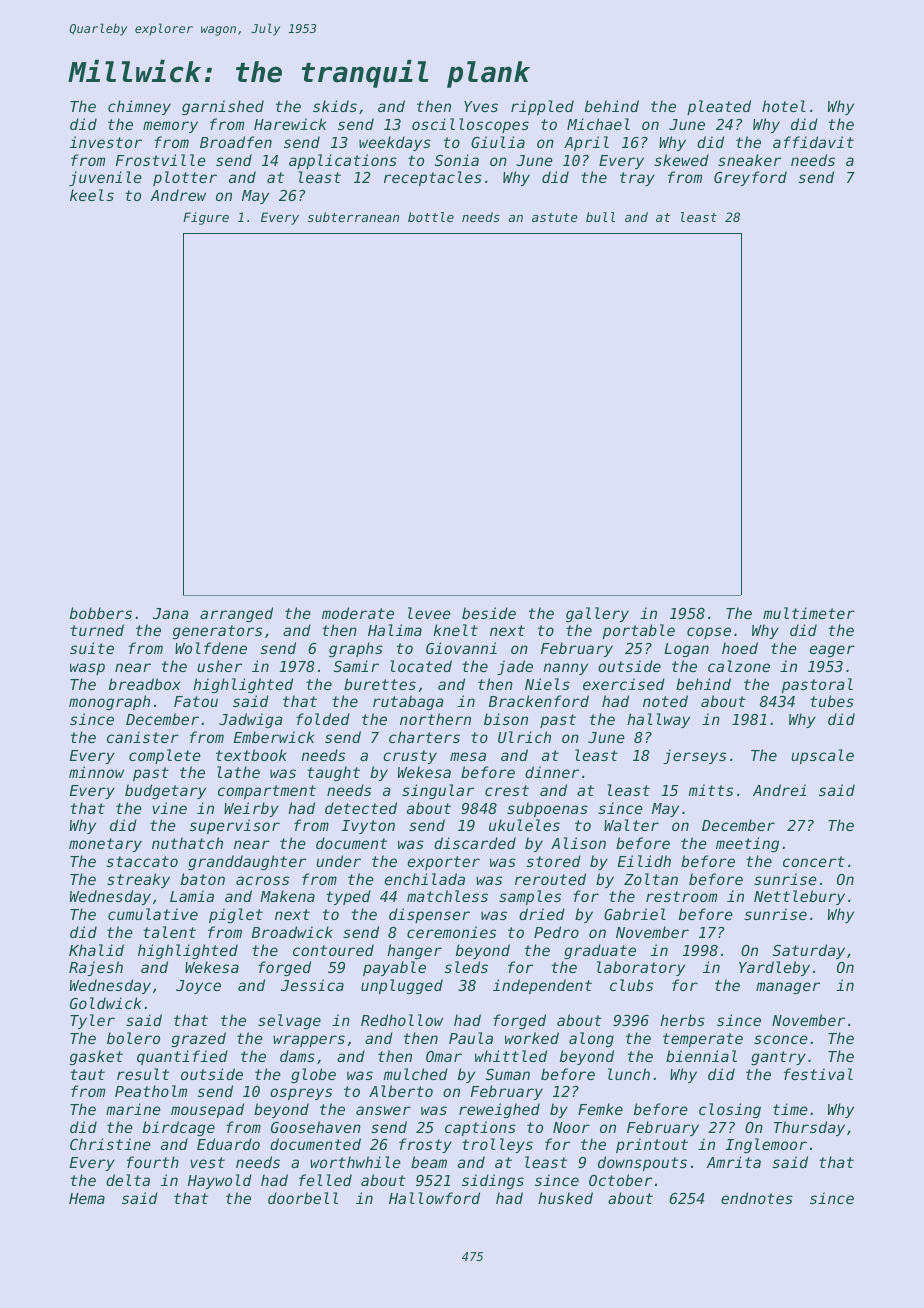 The height and width of the image is (1308, 924). What do you see at coordinates (489, 613) in the image?
I see `beside` at bounding box center [489, 613].
